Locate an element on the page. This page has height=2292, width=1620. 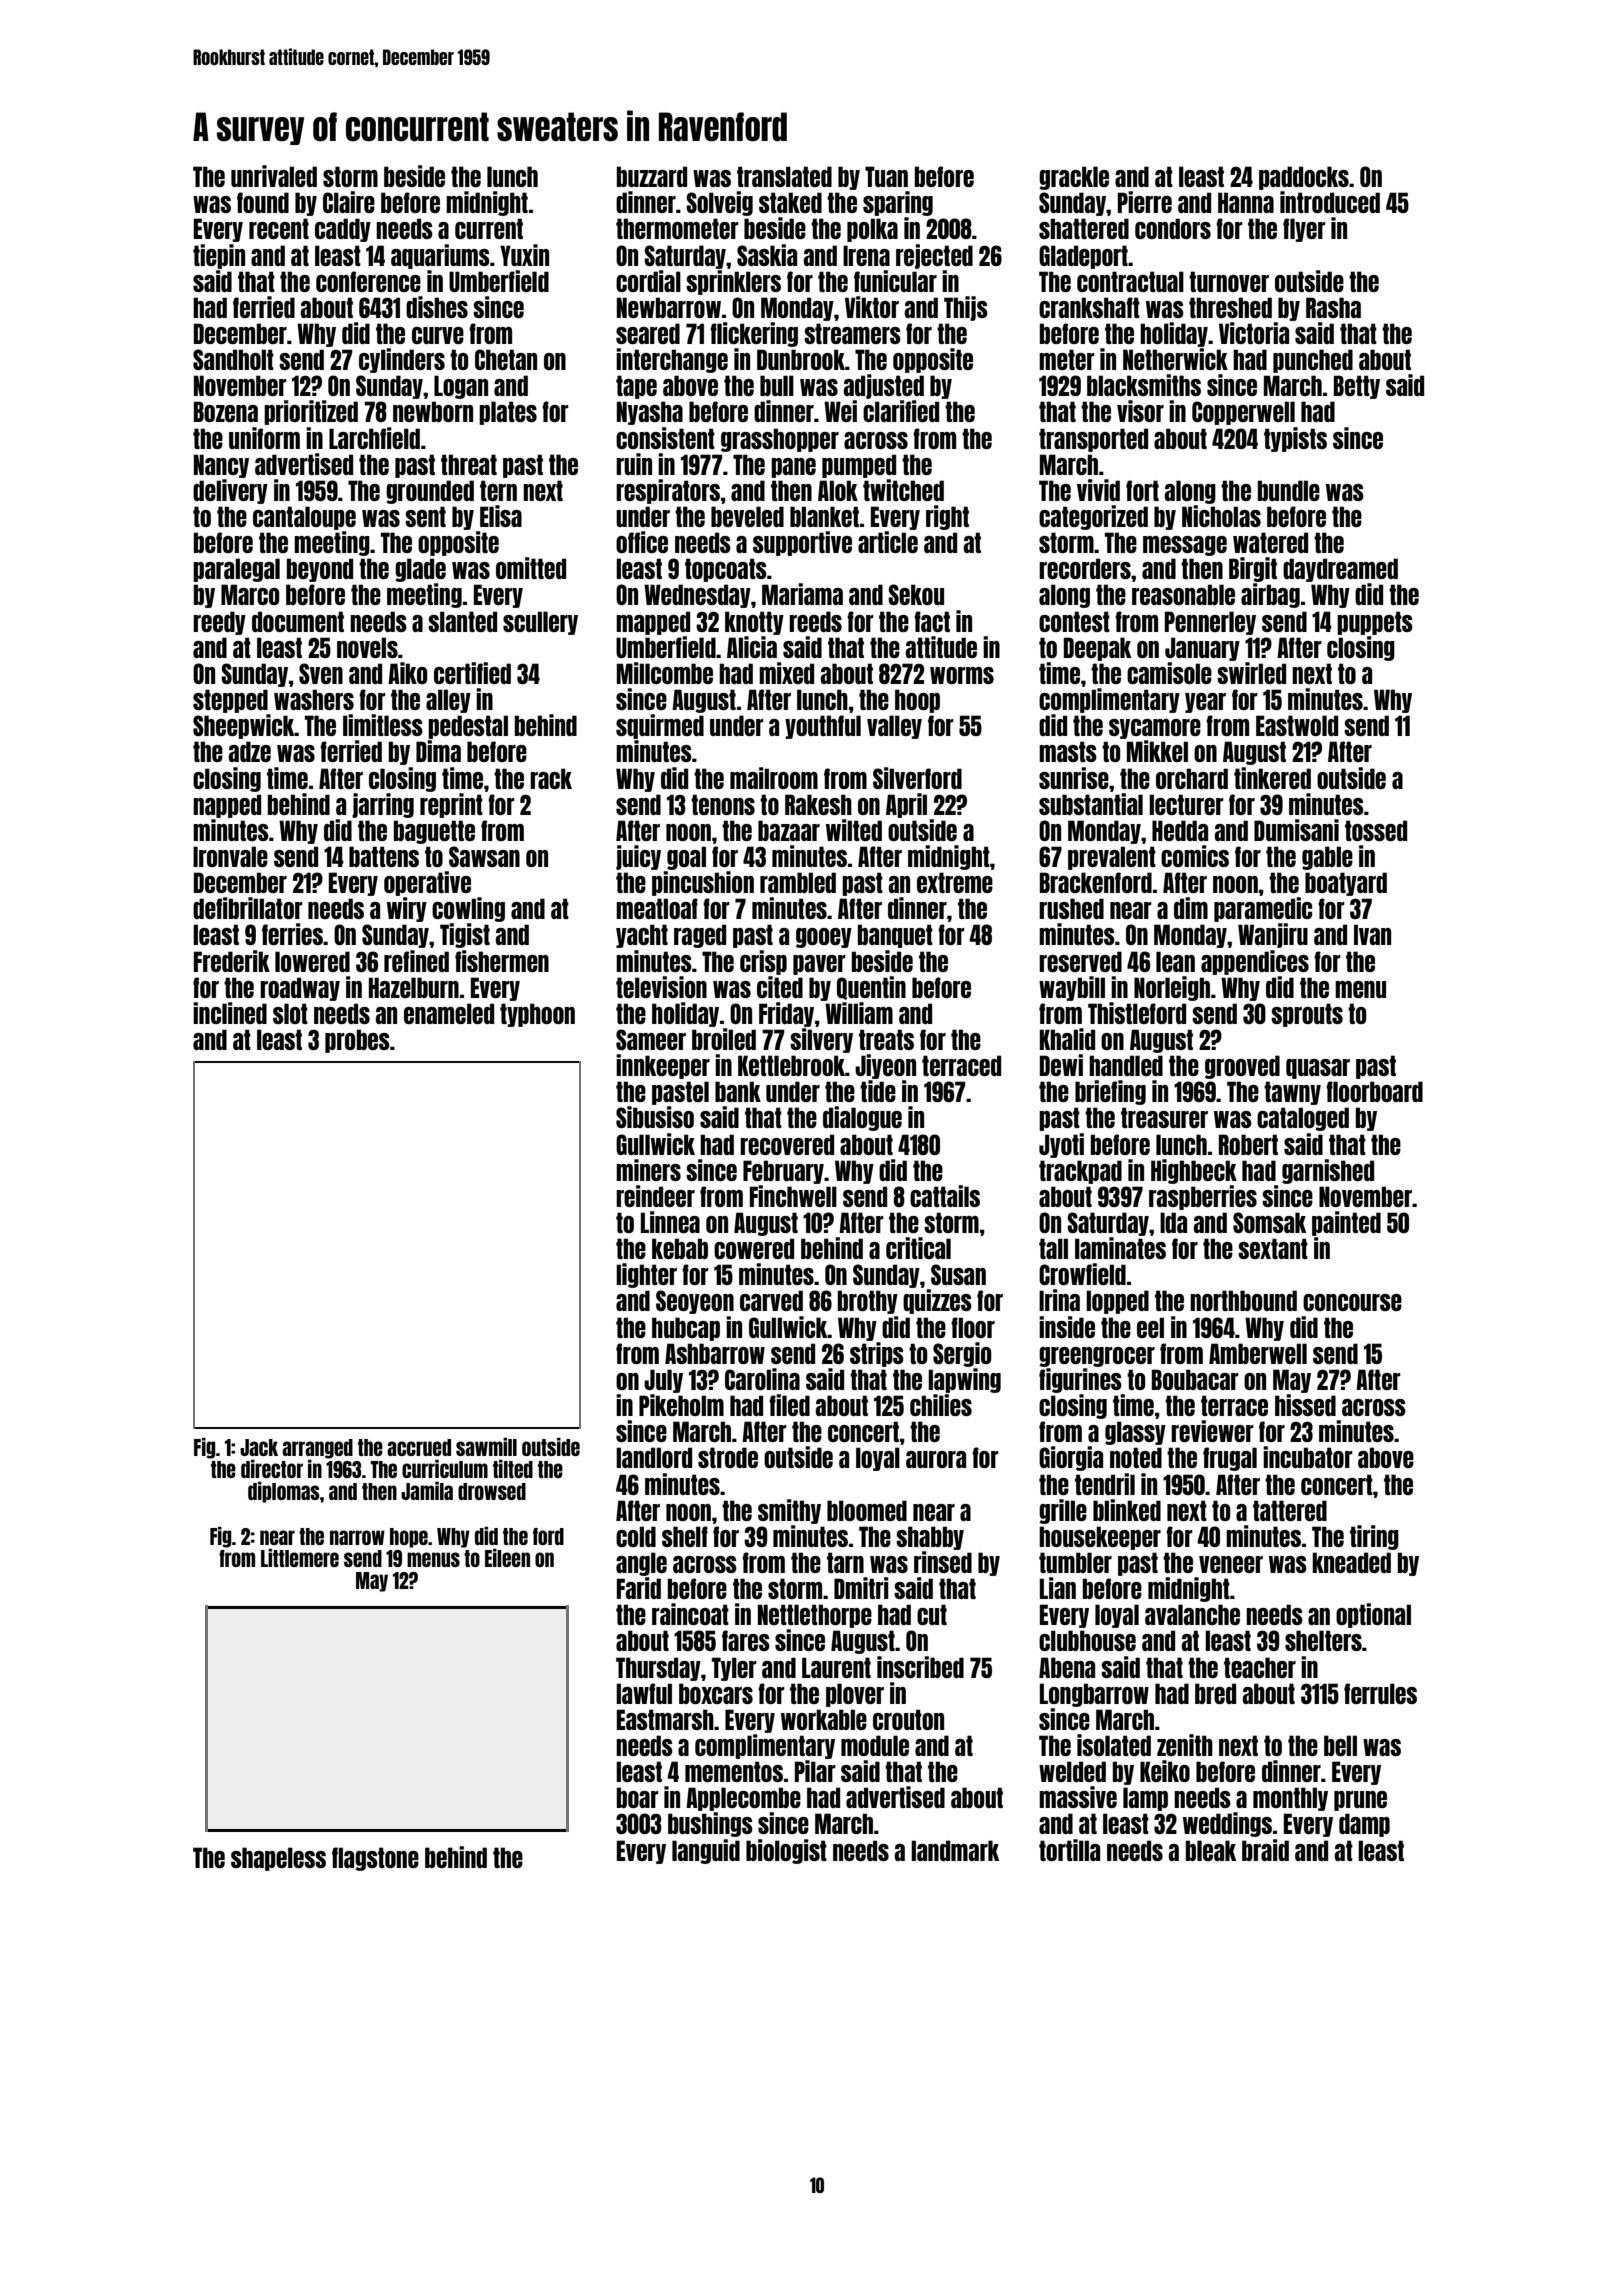
flagstone is located at coordinates (375, 1859).
